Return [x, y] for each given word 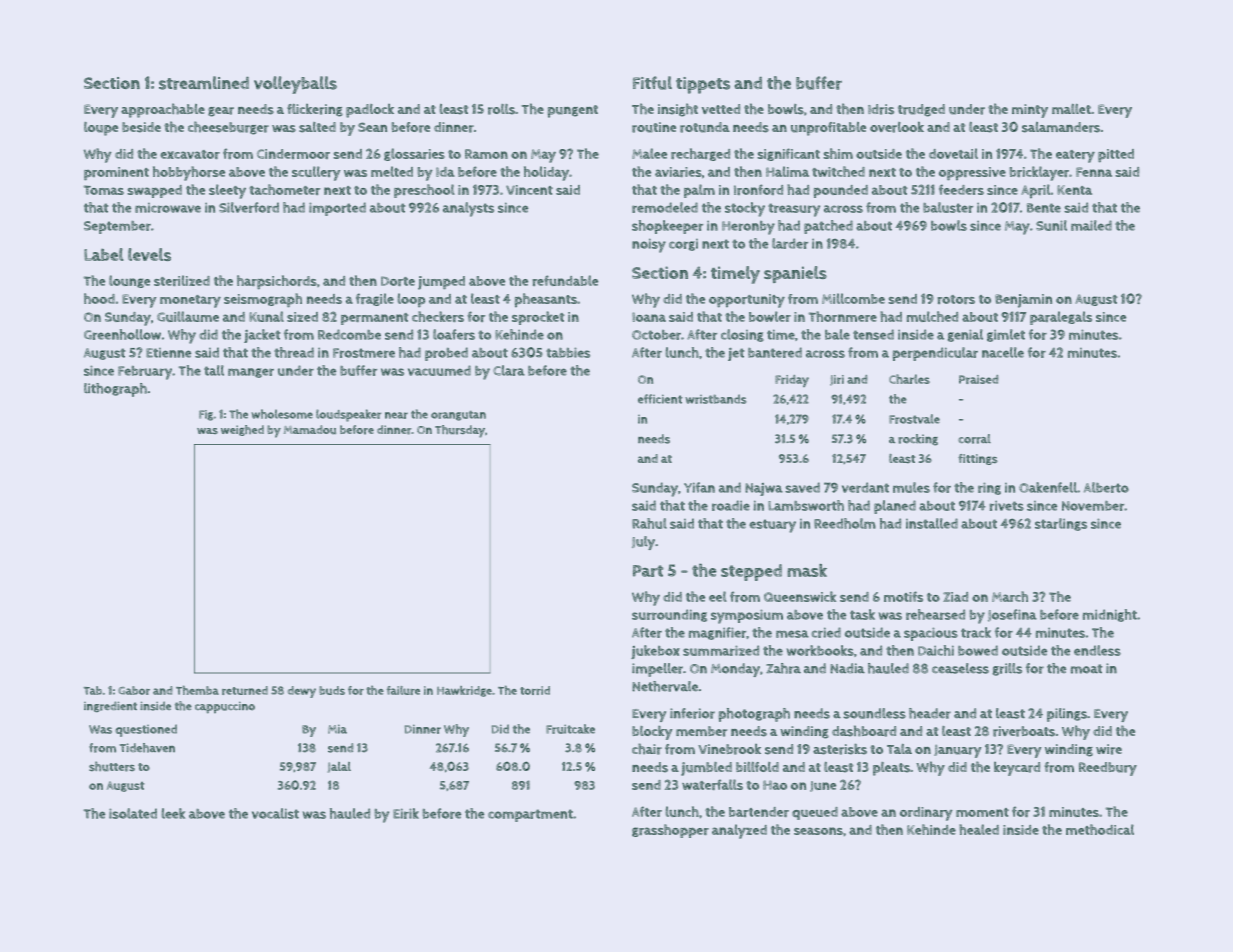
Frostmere [364, 353]
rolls [501, 109]
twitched [838, 171]
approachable [163, 110]
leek [173, 813]
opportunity [747, 301]
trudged [921, 110]
